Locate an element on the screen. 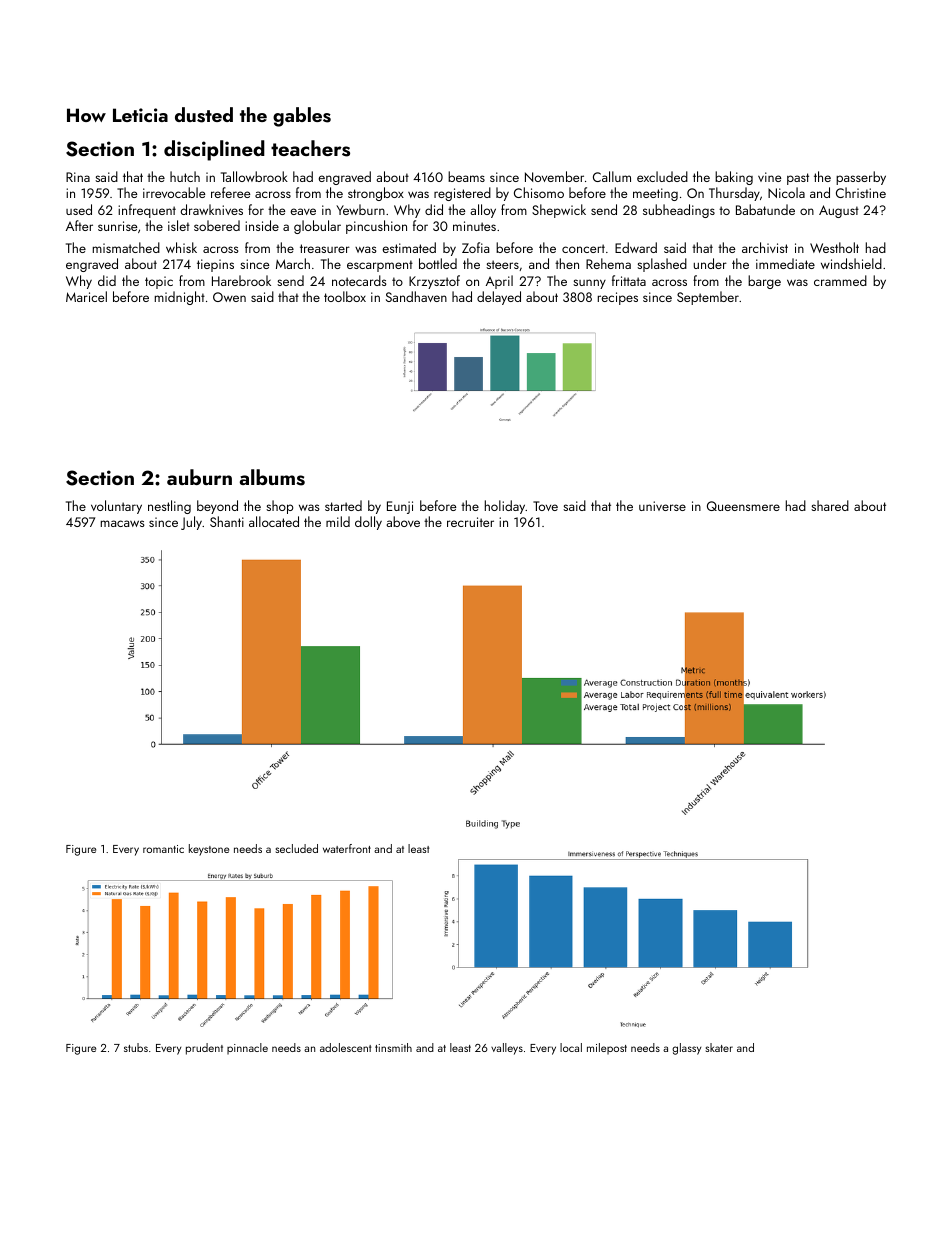  Rina is located at coordinates (78, 177).
